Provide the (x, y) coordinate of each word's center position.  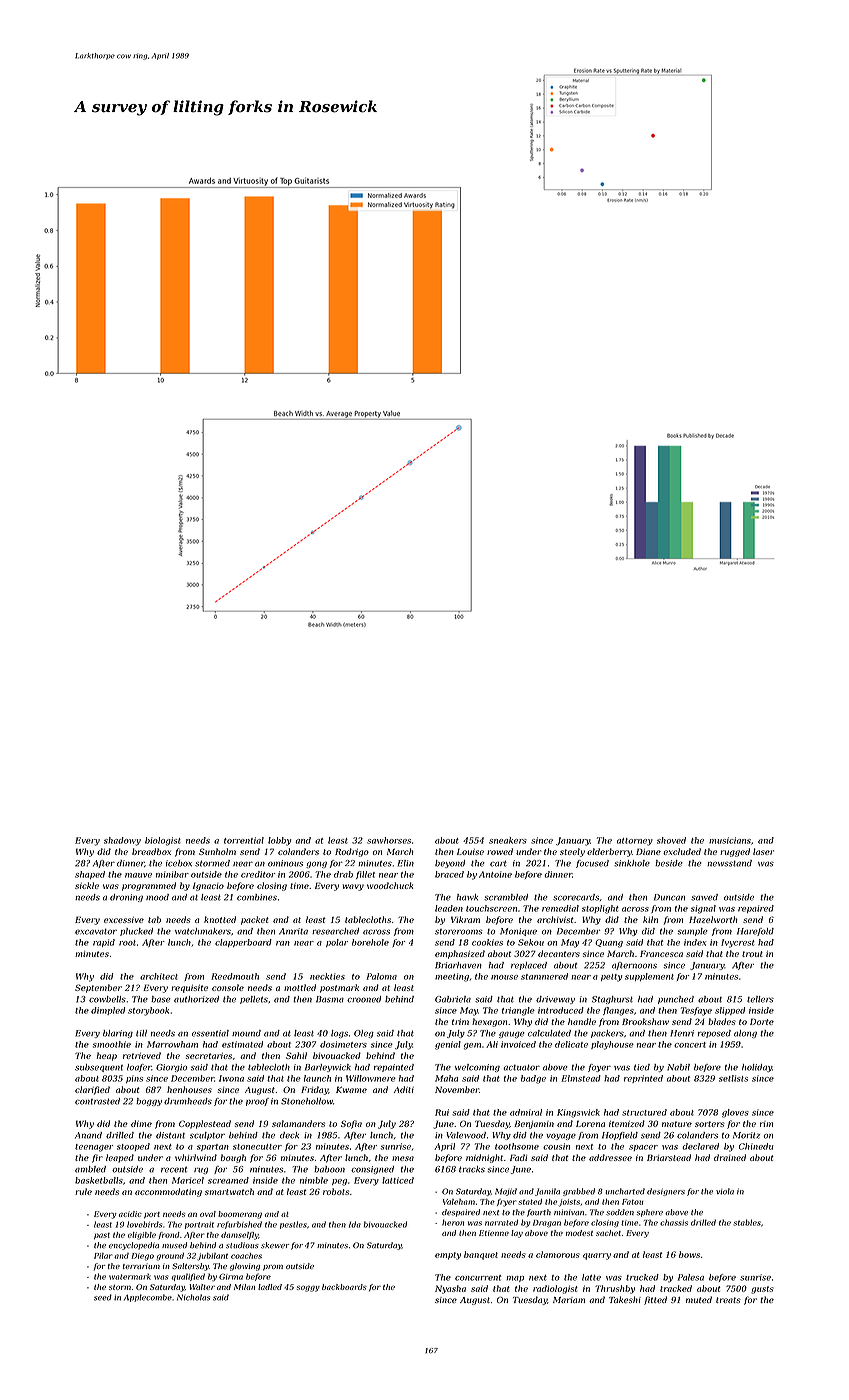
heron (453, 1222)
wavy (353, 887)
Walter (202, 1287)
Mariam (569, 1300)
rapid (104, 943)
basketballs (99, 1180)
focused (592, 864)
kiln (650, 919)
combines (257, 897)
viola (725, 1191)
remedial (560, 908)
